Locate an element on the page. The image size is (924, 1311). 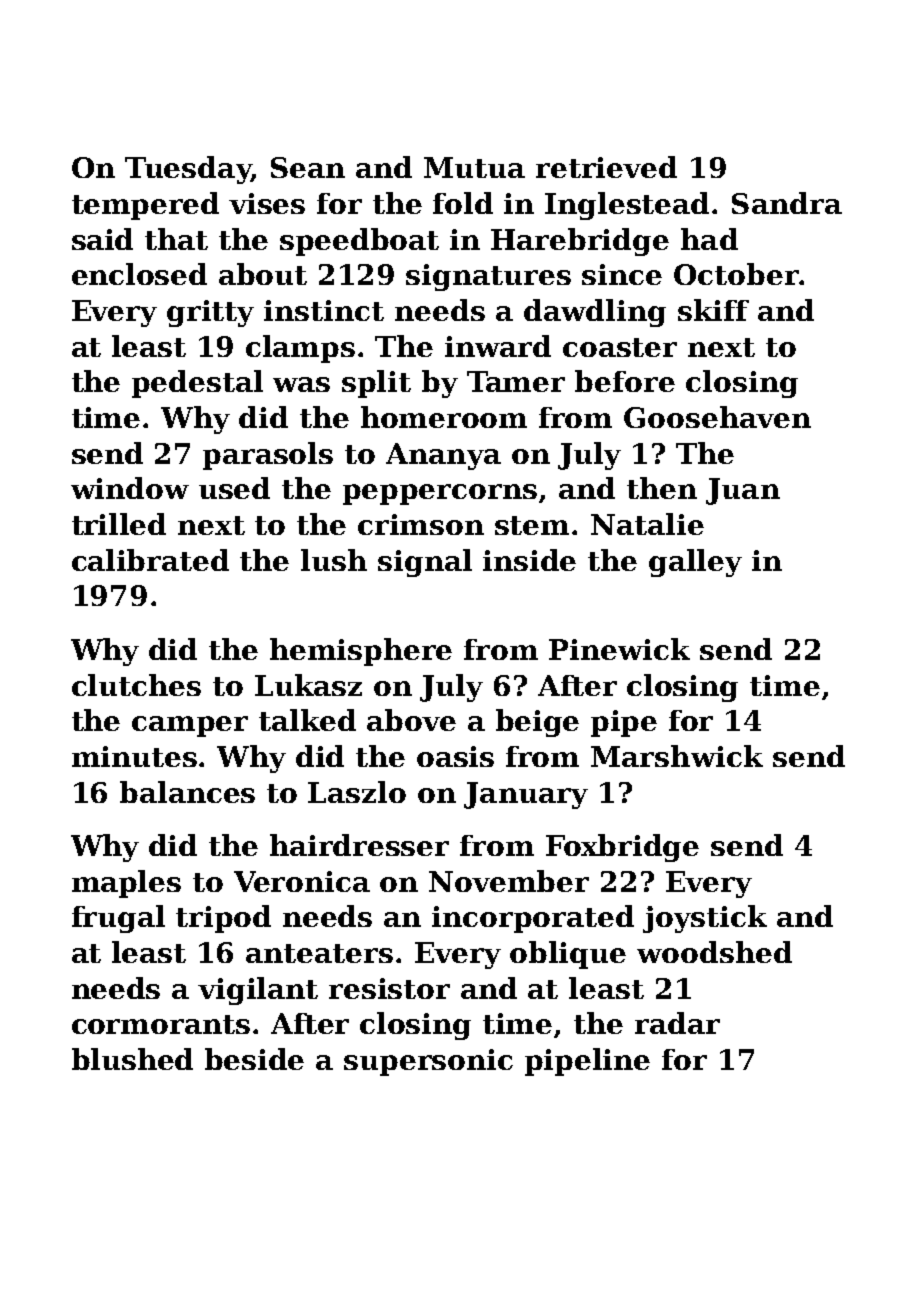
Juan is located at coordinates (743, 491).
